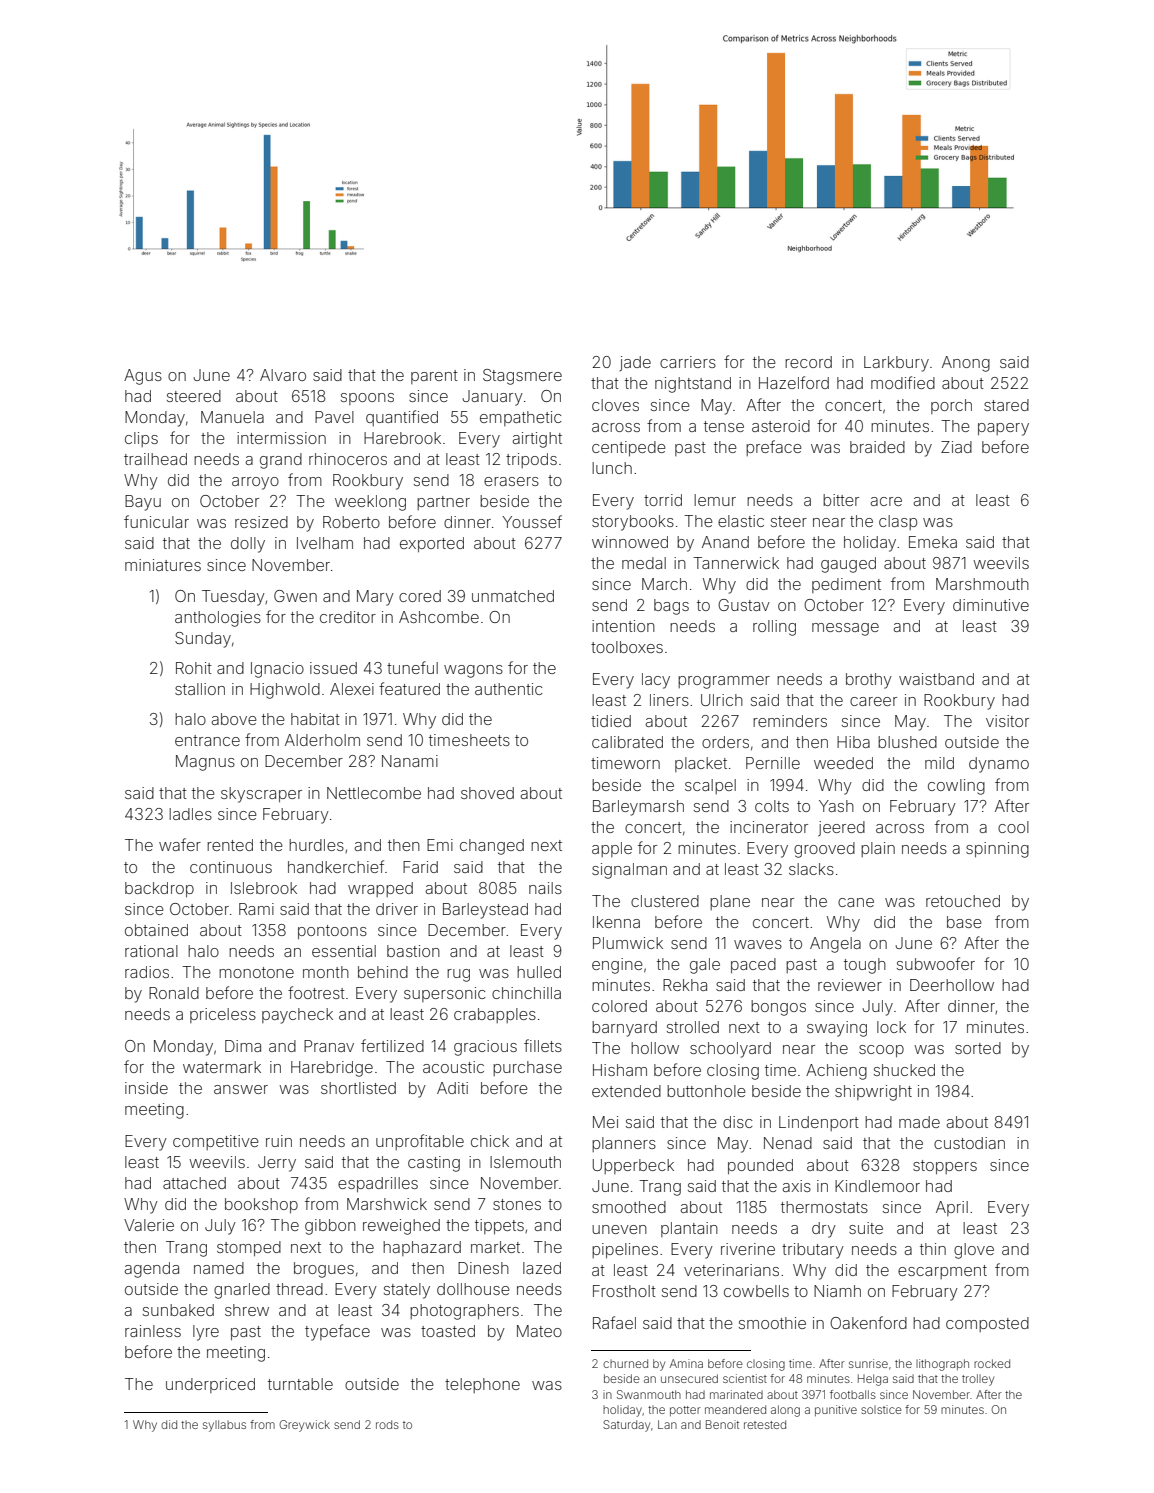 This document has width=1154, height=1493. What do you see at coordinates (933, 542) in the document?
I see `Emeka` at bounding box center [933, 542].
